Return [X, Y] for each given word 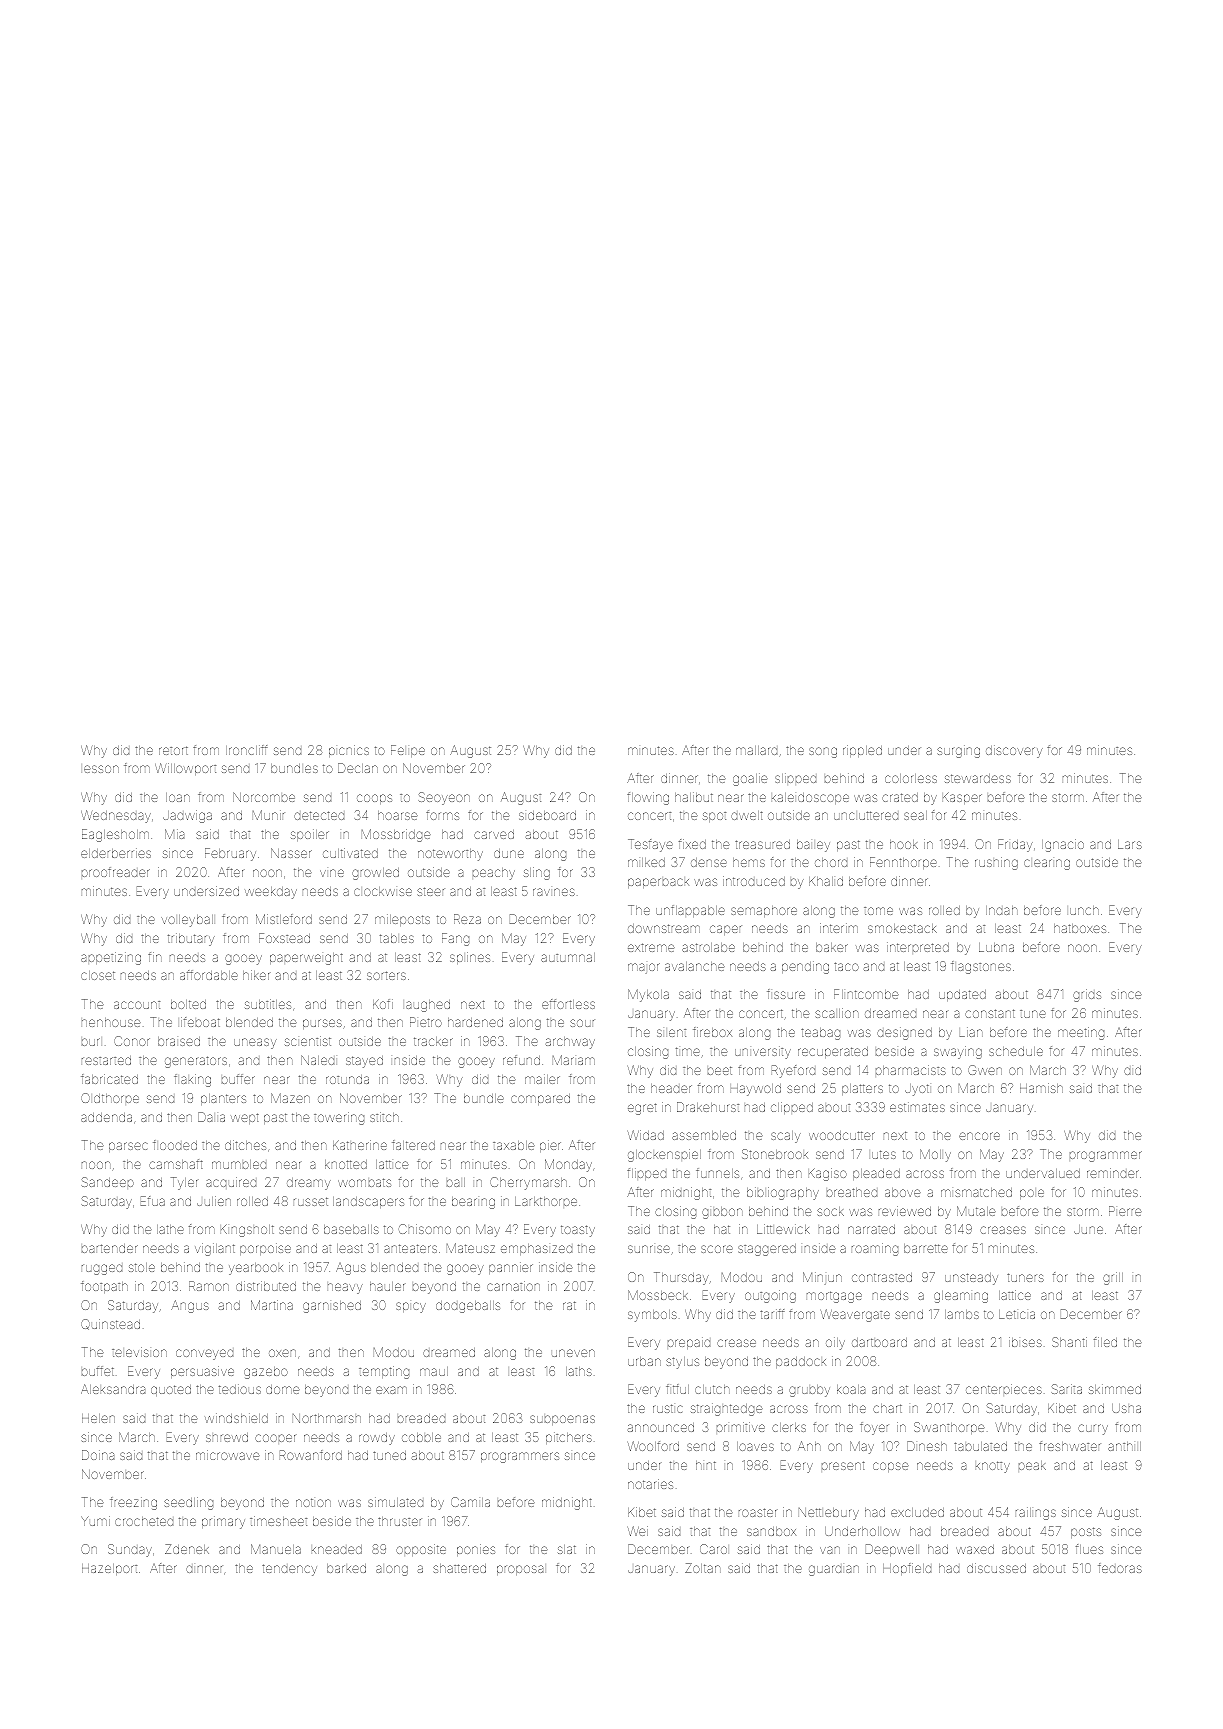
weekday [271, 893]
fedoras [1120, 1568]
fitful [677, 1389]
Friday [1015, 845]
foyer [874, 1428]
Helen [98, 1418]
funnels [717, 1173]
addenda [106, 1117]
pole [1032, 1194]
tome [878, 911]
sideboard [547, 815]
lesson [101, 769]
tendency [289, 1570]
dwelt [747, 815]
